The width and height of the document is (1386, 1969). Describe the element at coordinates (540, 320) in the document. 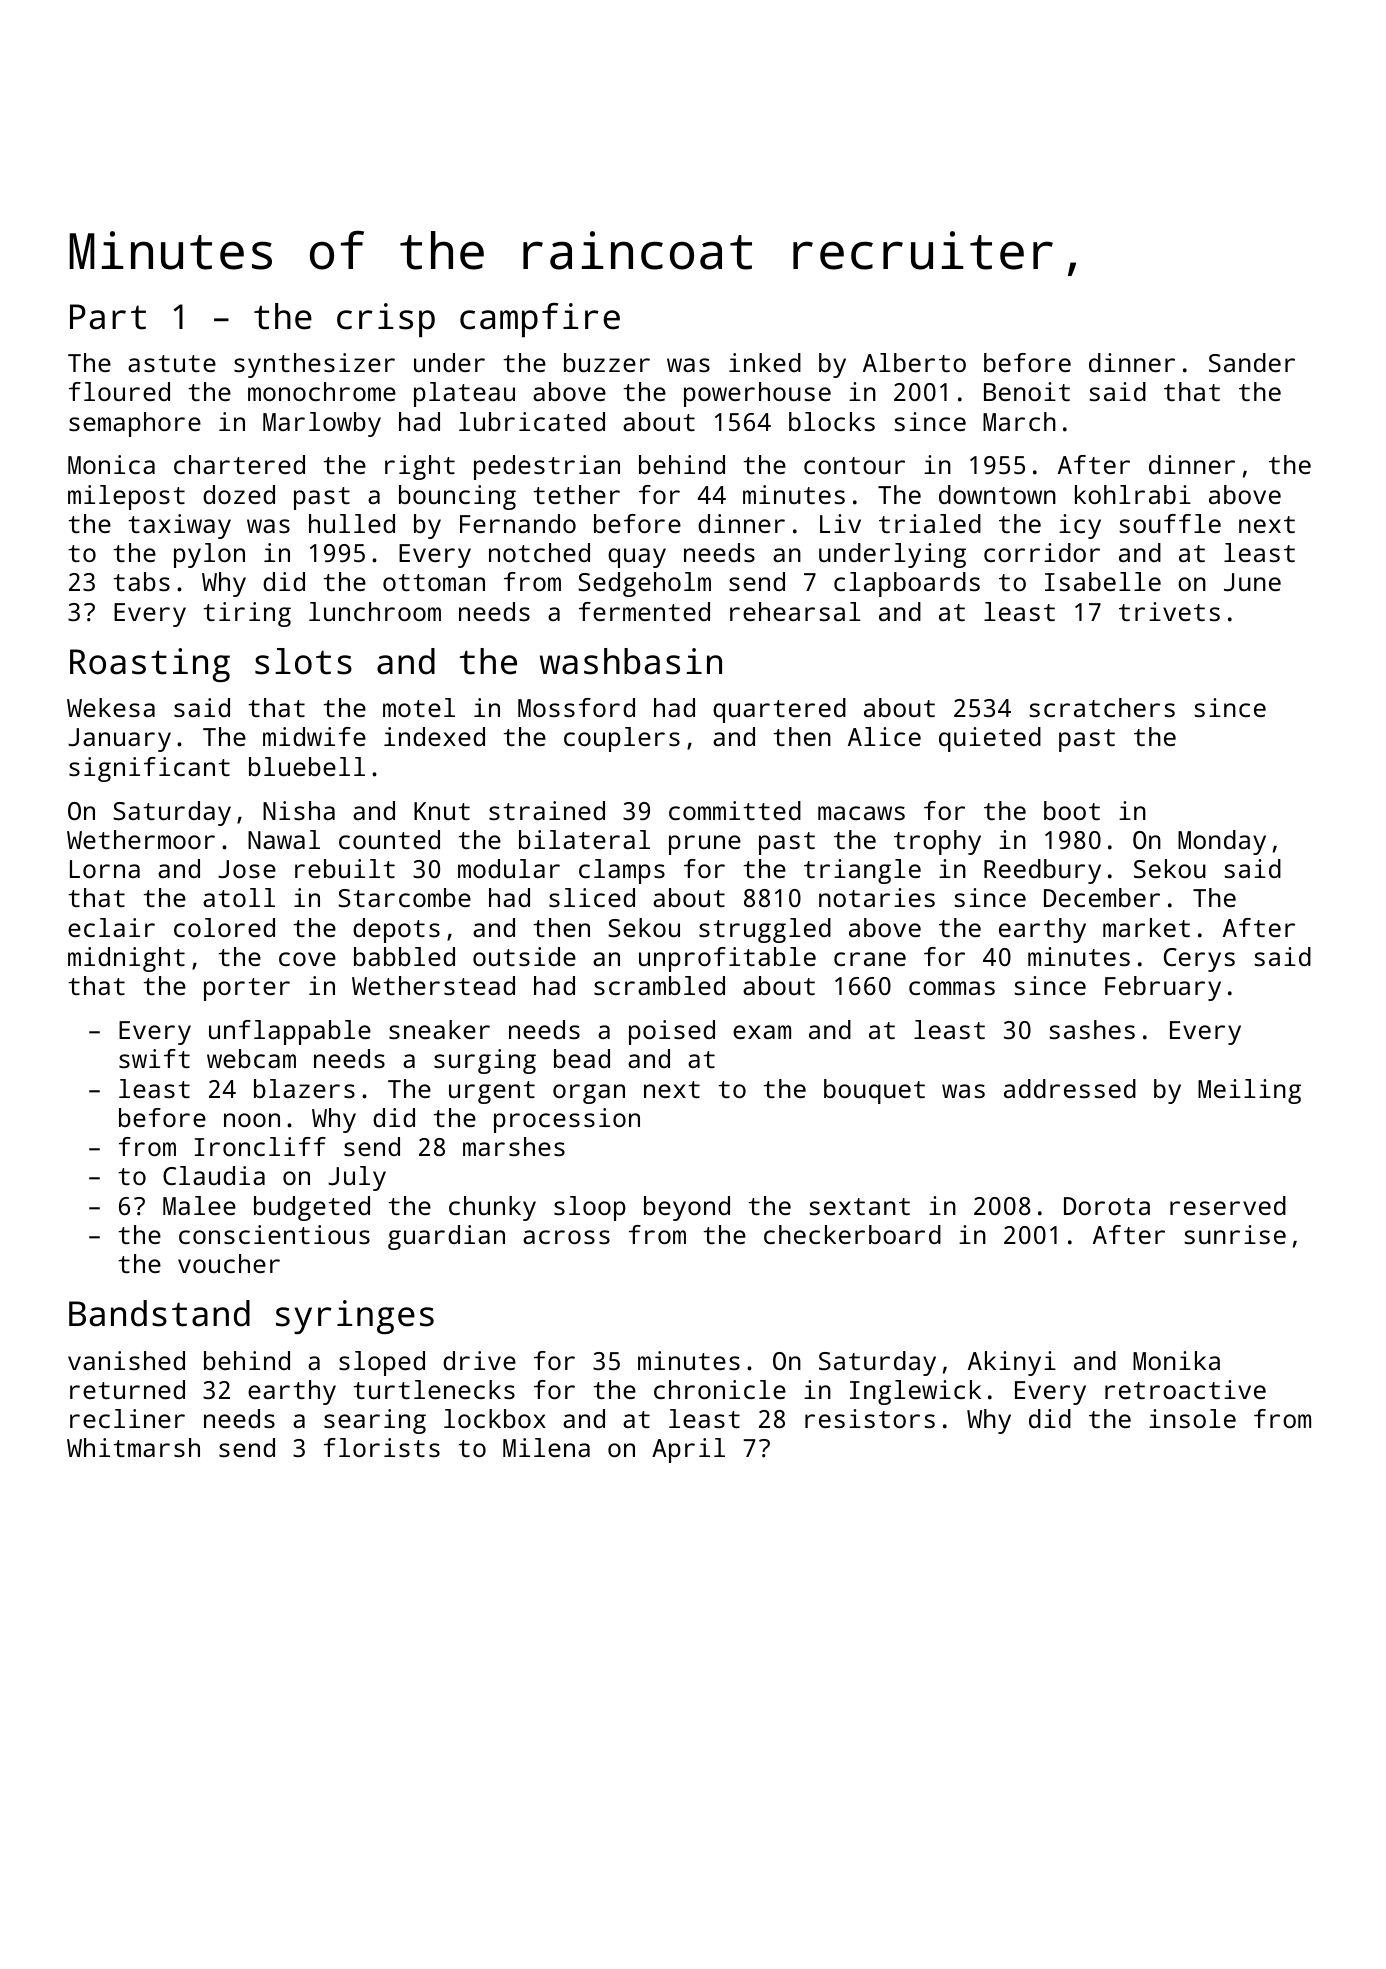

I see `campfire` at that location.
